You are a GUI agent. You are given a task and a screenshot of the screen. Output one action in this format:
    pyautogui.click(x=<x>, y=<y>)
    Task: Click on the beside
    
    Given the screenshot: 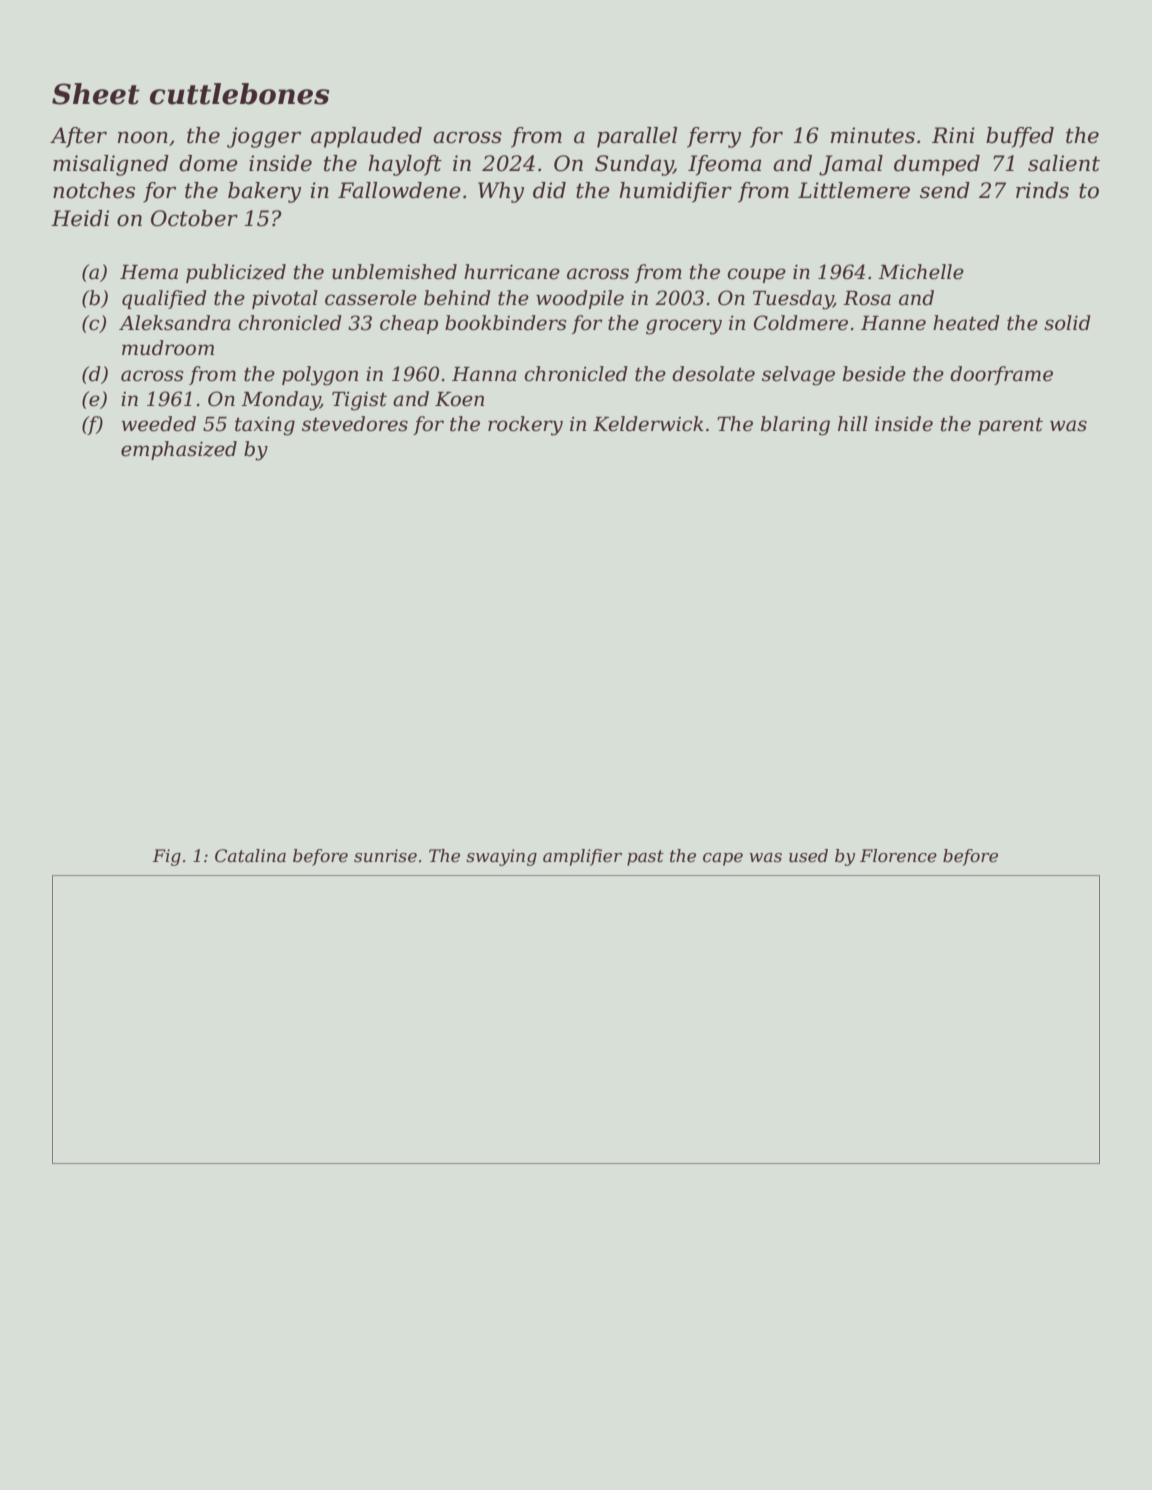 What is the action you would take?
    pyautogui.click(x=874, y=374)
